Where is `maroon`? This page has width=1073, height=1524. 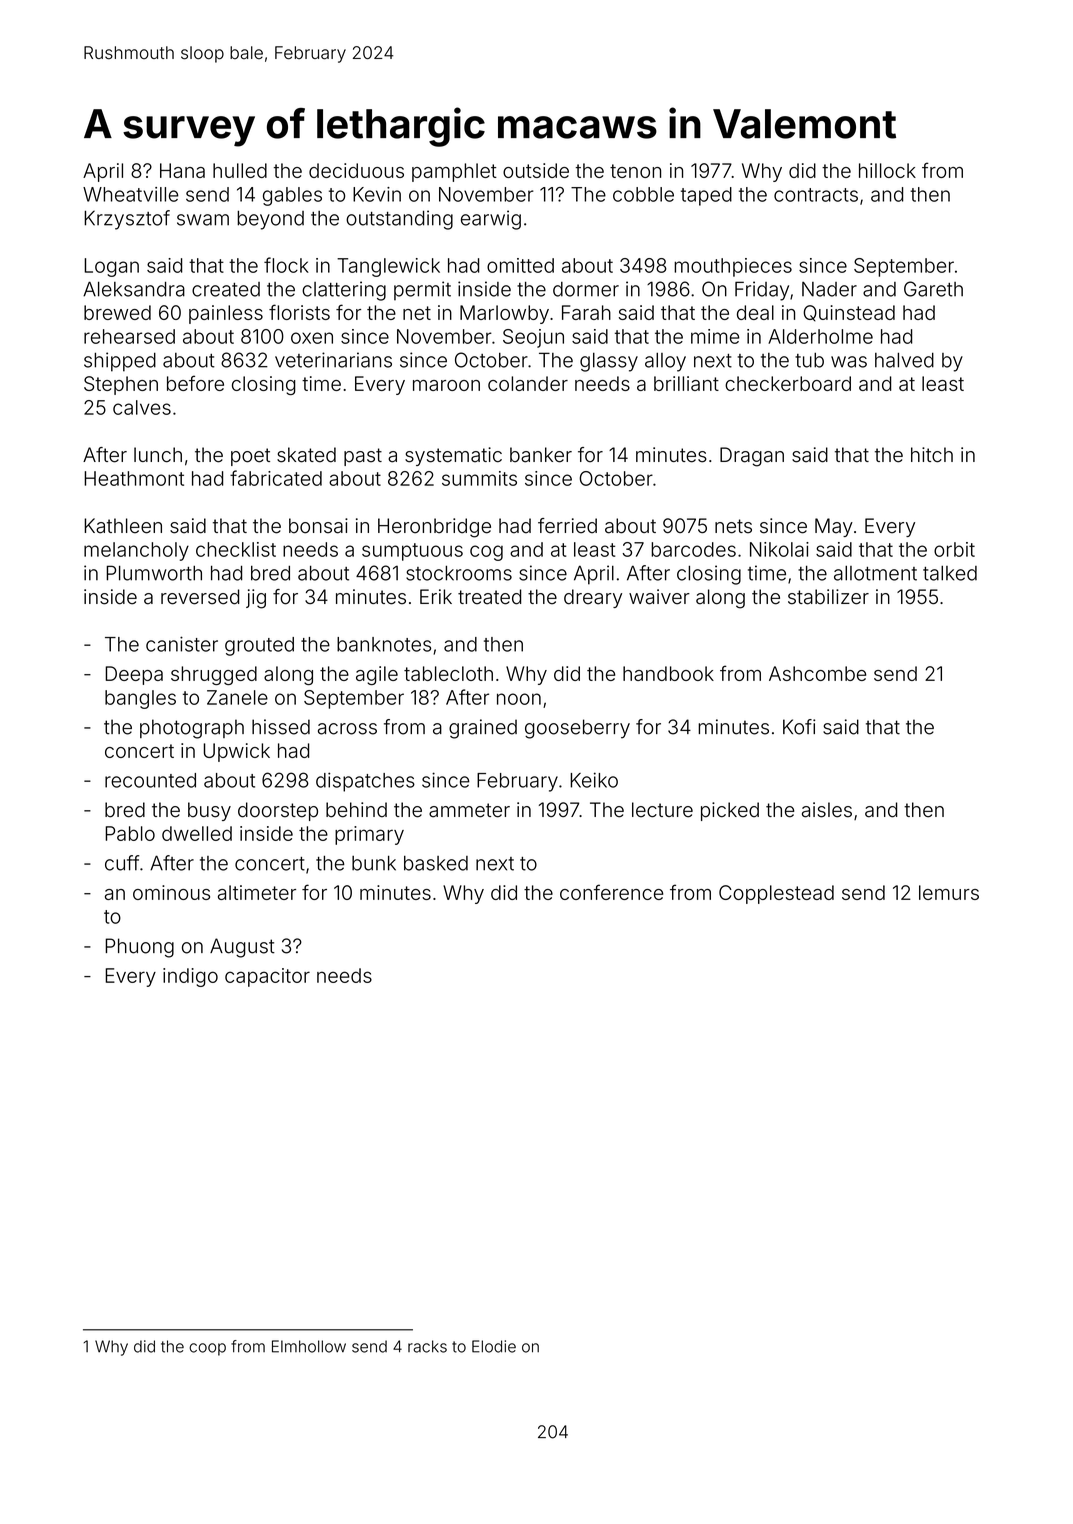 maroon is located at coordinates (446, 385).
